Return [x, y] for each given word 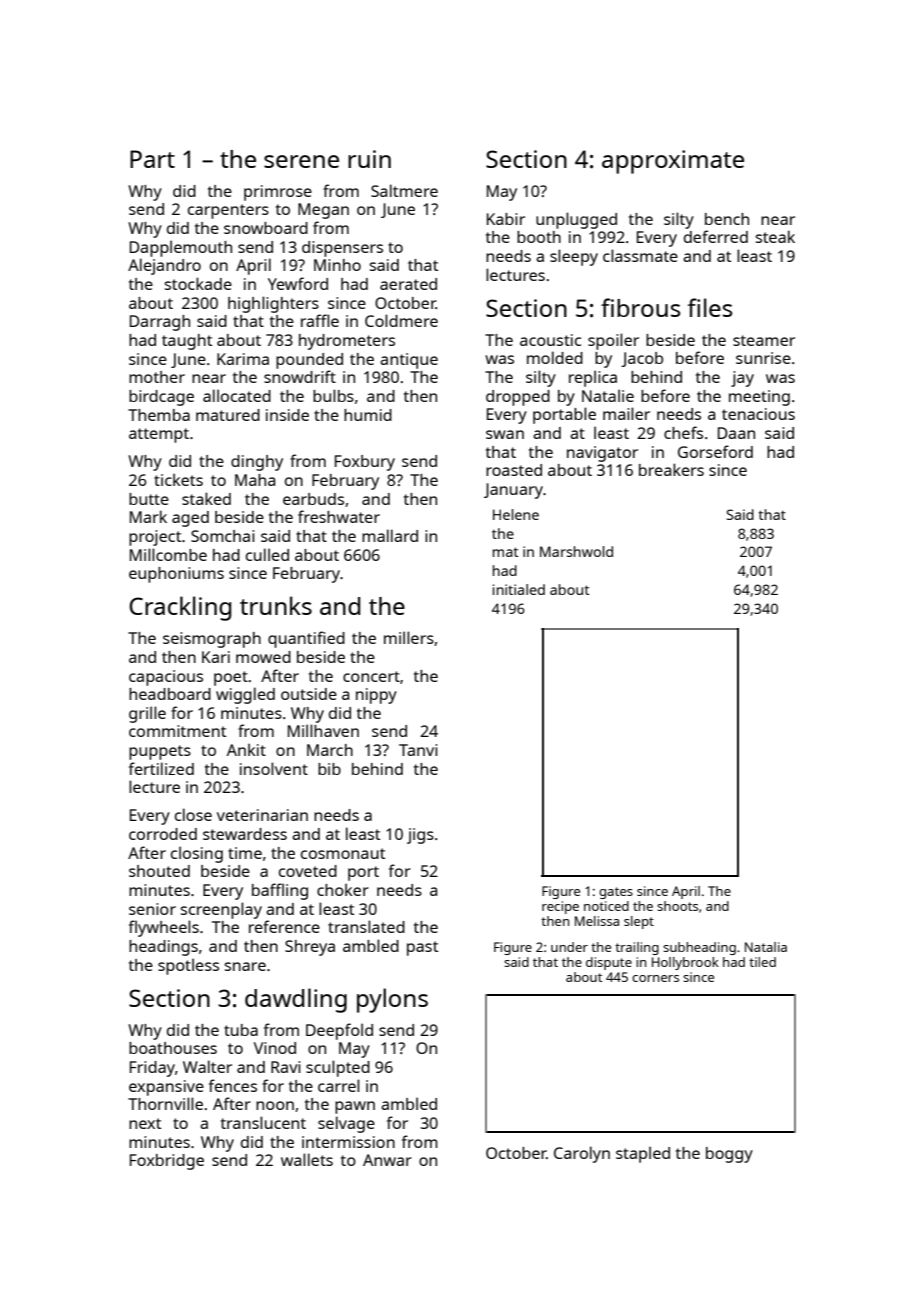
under [569, 947]
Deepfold [339, 1031]
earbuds [313, 499]
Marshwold [576, 551]
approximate [673, 162]
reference [284, 926]
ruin [369, 159]
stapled [643, 1154]
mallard [390, 535]
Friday [152, 1069]
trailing [637, 948]
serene [301, 161]
